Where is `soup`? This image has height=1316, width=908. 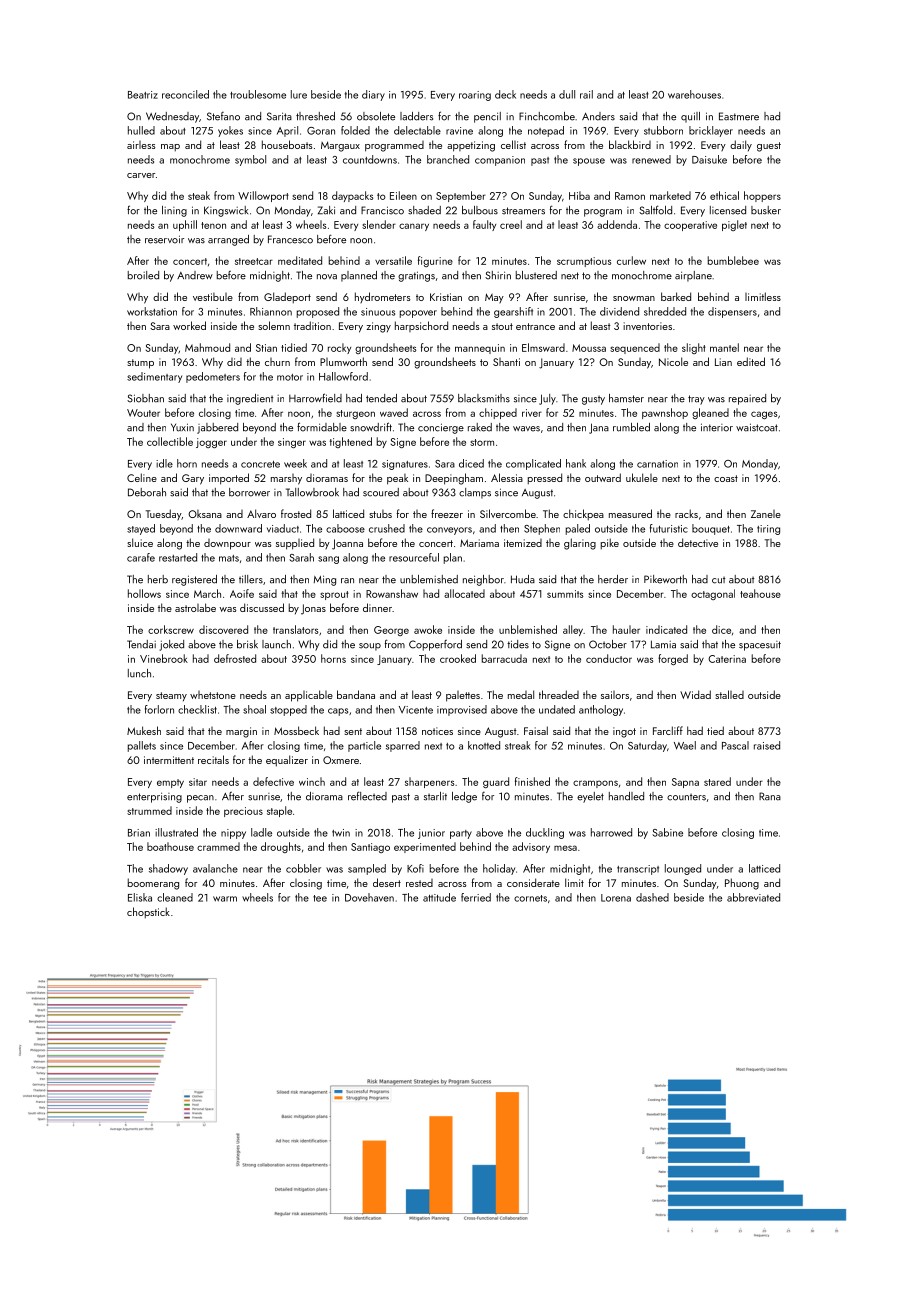 soup is located at coordinates (370, 647).
